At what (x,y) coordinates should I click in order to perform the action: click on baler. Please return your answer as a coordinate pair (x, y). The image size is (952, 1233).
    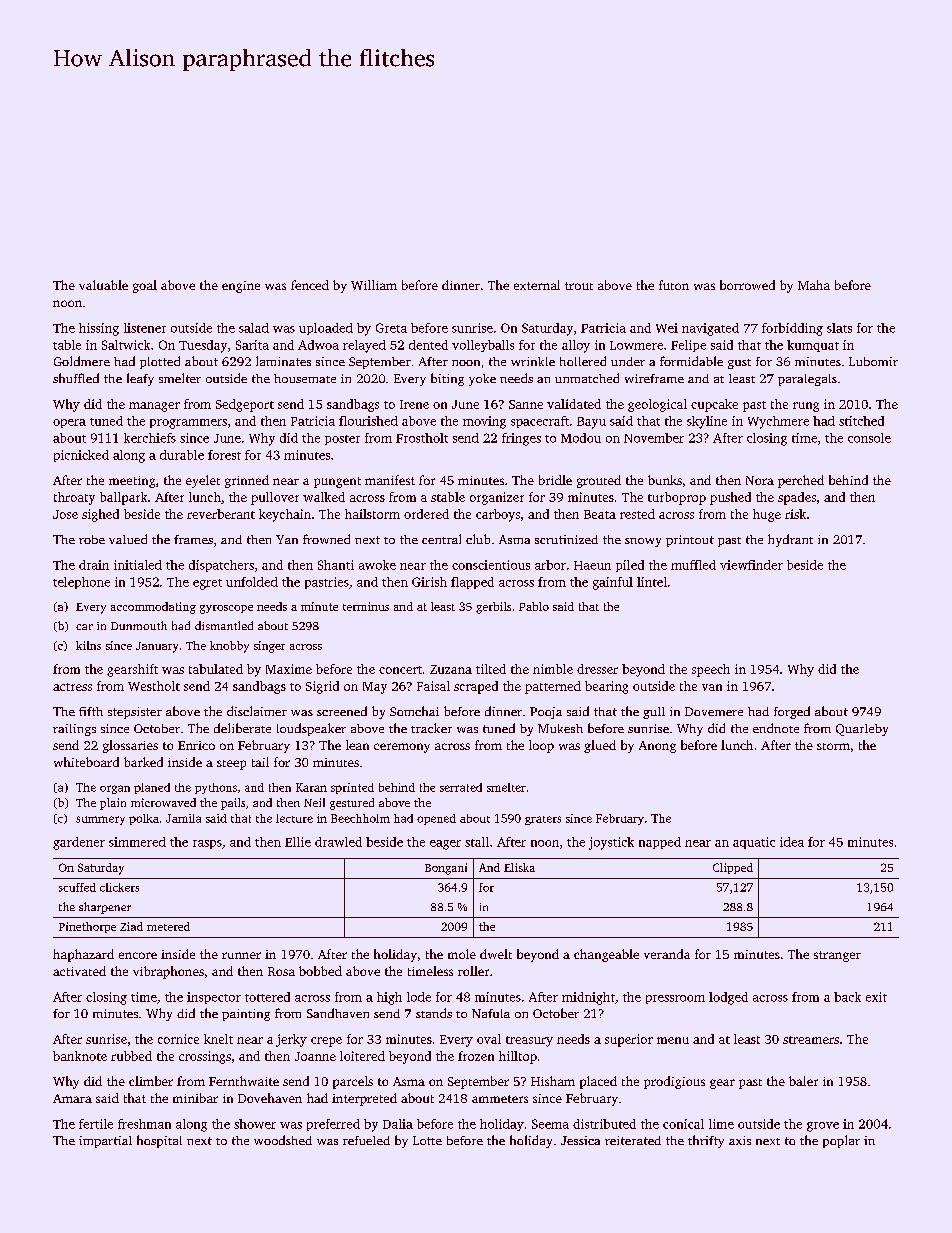
    Looking at the image, I should click on (803, 1081).
